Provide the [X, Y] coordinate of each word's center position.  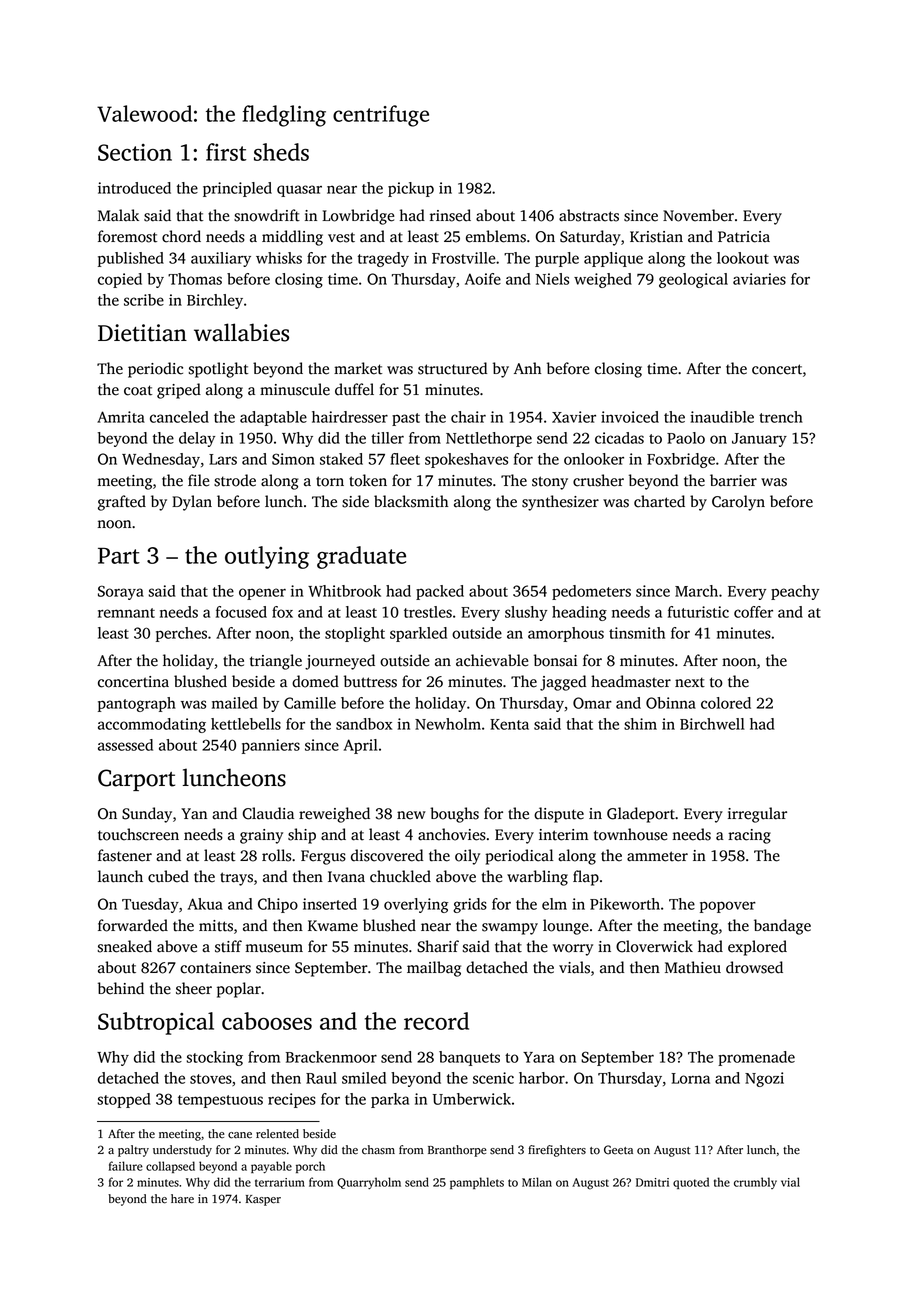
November [698, 215]
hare [182, 1199]
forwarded [133, 925]
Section [135, 152]
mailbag [434, 969]
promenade [756, 1058]
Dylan [192, 503]
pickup [411, 189]
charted [659, 501]
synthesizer [560, 503]
